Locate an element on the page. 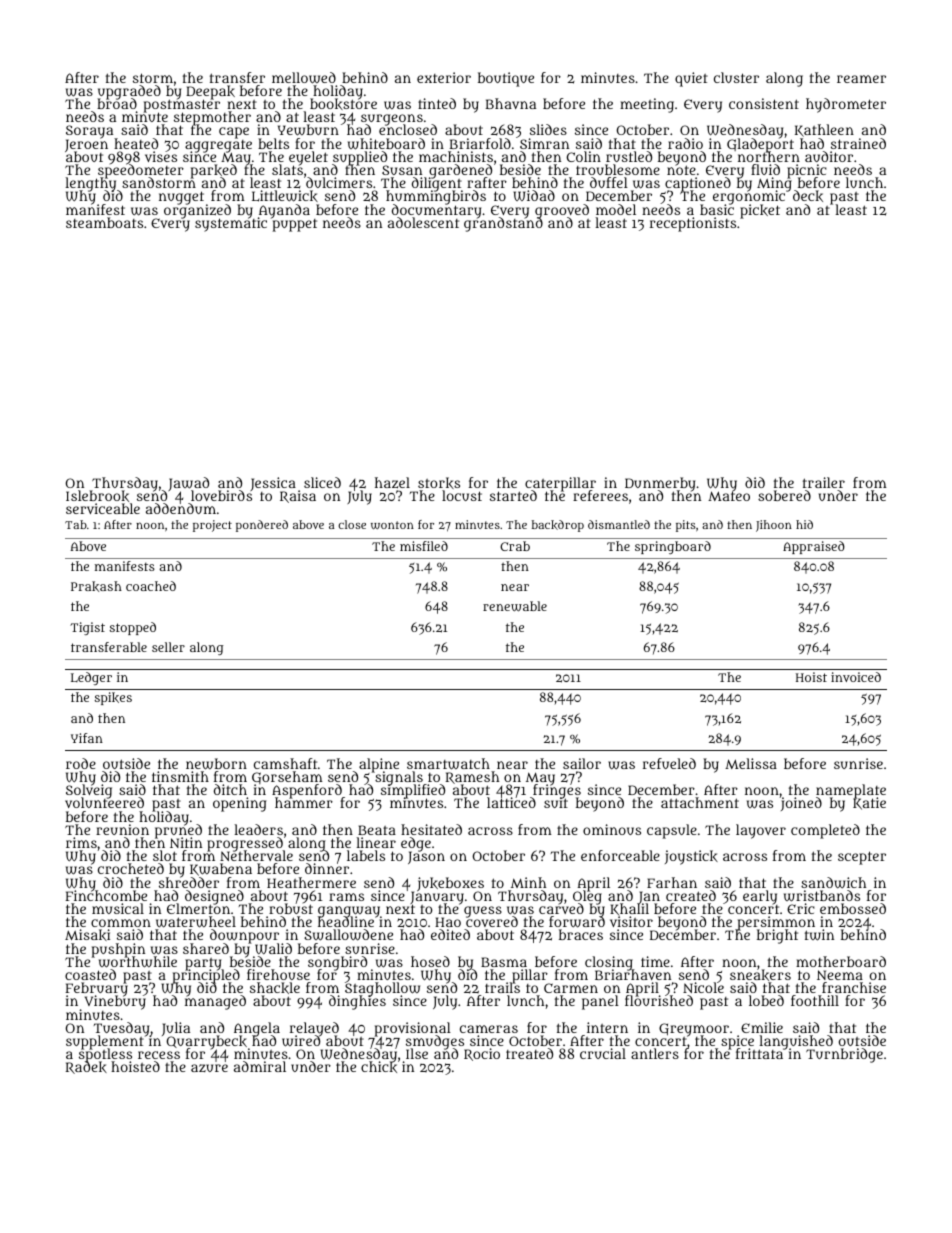  exterior is located at coordinates (444, 77).
